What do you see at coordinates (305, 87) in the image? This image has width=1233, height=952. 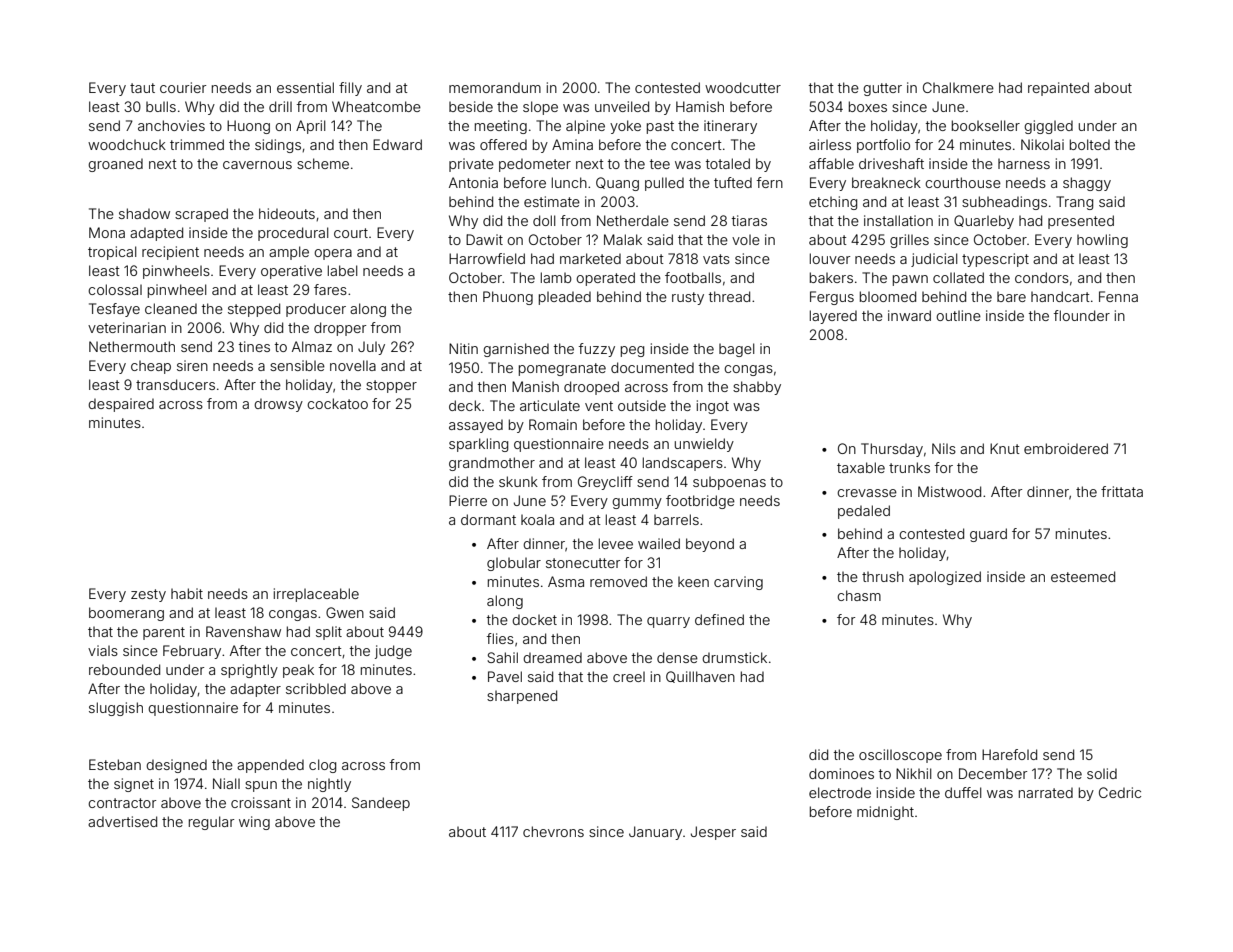 I see `essential` at bounding box center [305, 87].
